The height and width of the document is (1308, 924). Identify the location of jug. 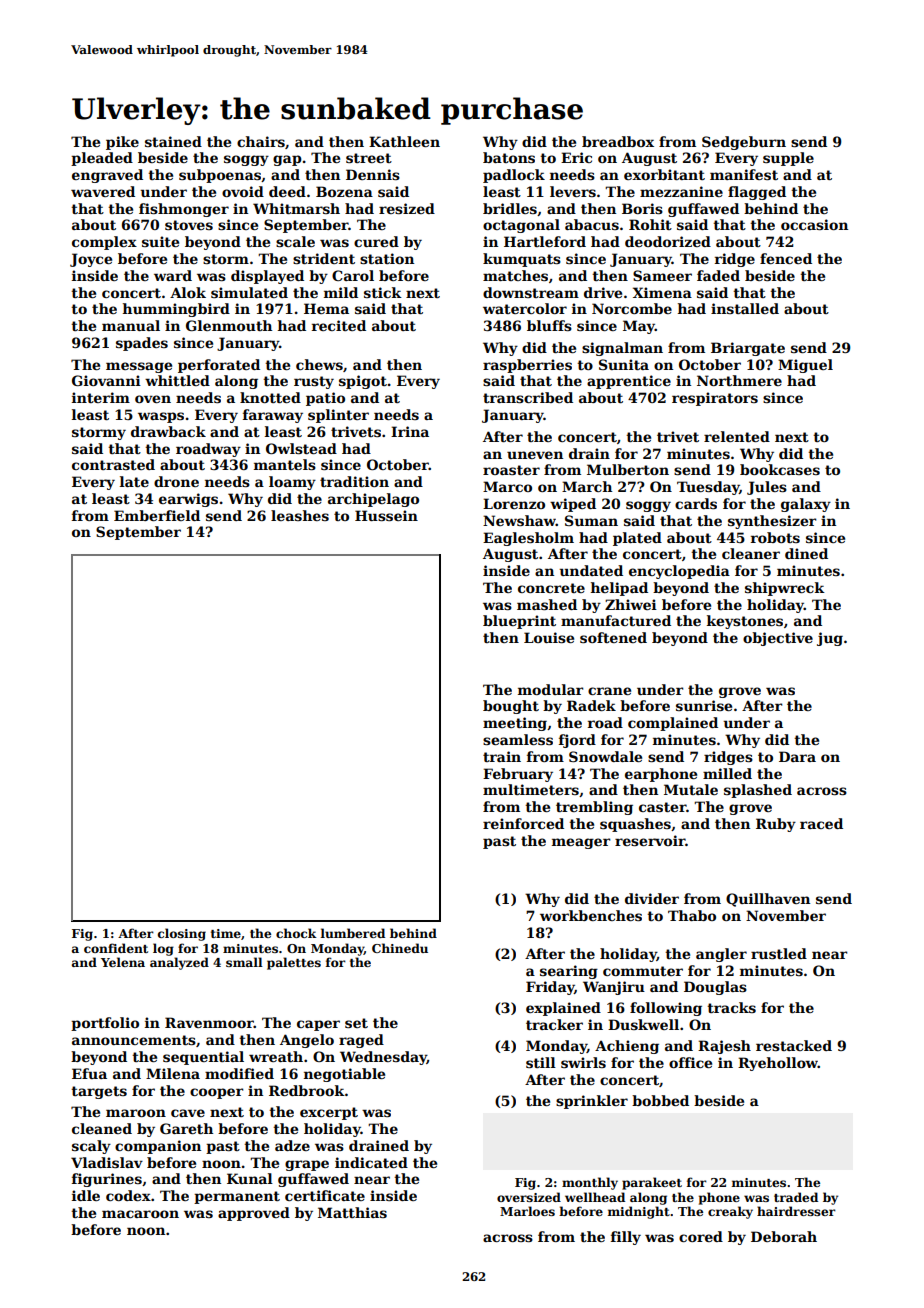
(830, 639).
